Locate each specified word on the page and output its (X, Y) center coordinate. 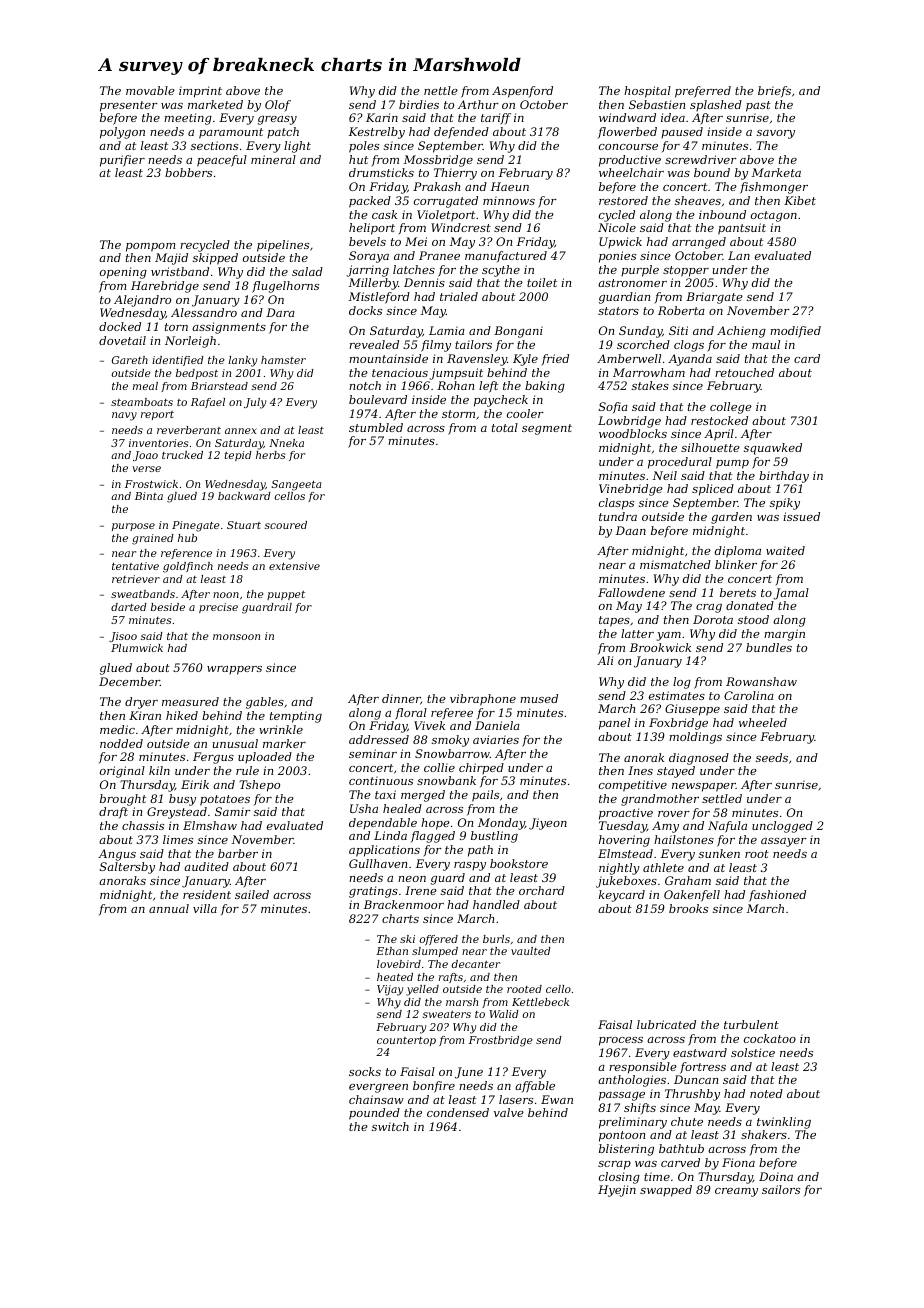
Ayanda (690, 360)
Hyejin (617, 1191)
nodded (121, 743)
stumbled (376, 427)
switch (390, 1126)
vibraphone (483, 700)
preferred (703, 92)
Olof (278, 106)
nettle (441, 90)
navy (124, 416)
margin (784, 635)
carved (680, 1162)
